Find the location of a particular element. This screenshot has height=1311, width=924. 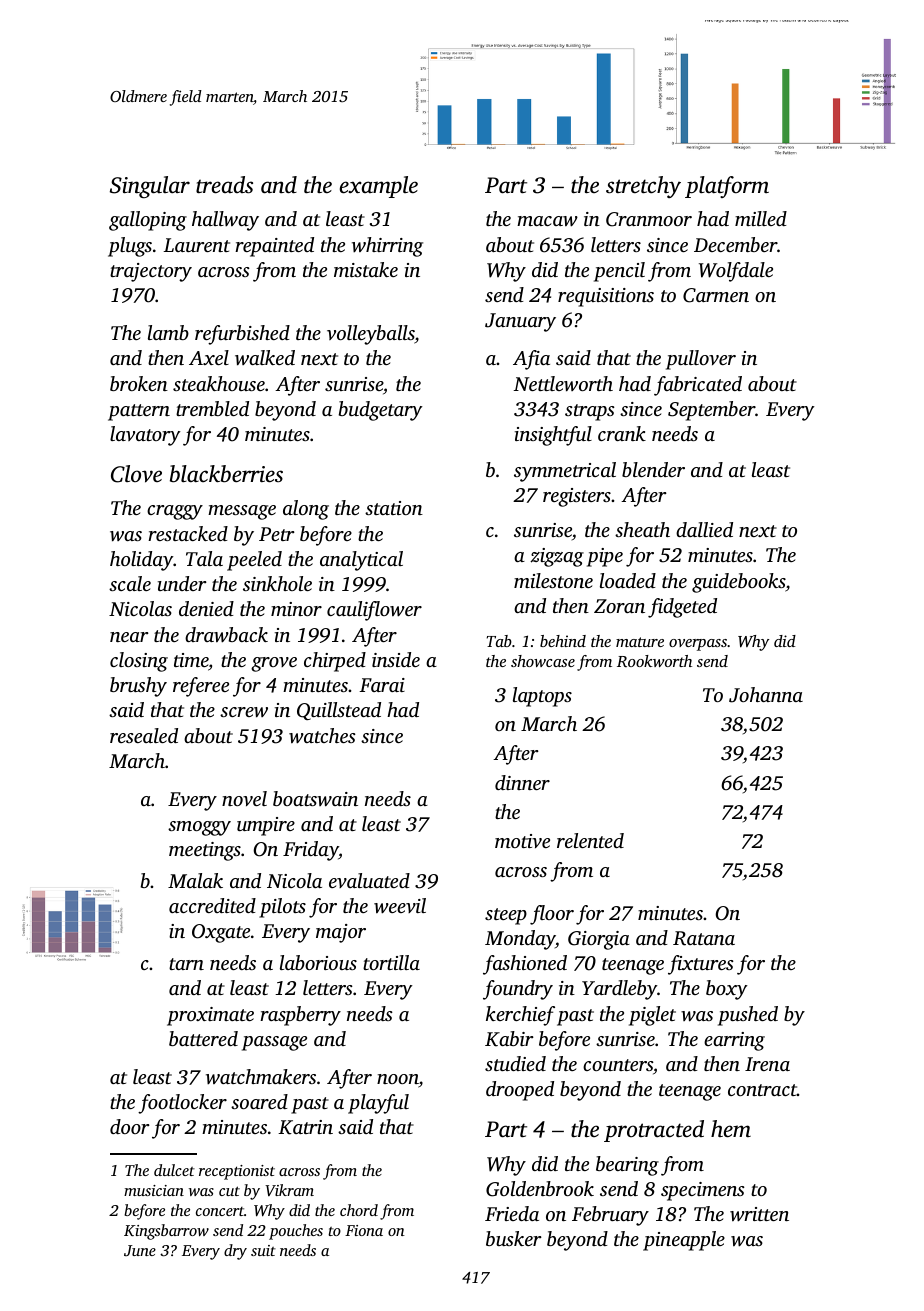

Afia is located at coordinates (531, 360).
